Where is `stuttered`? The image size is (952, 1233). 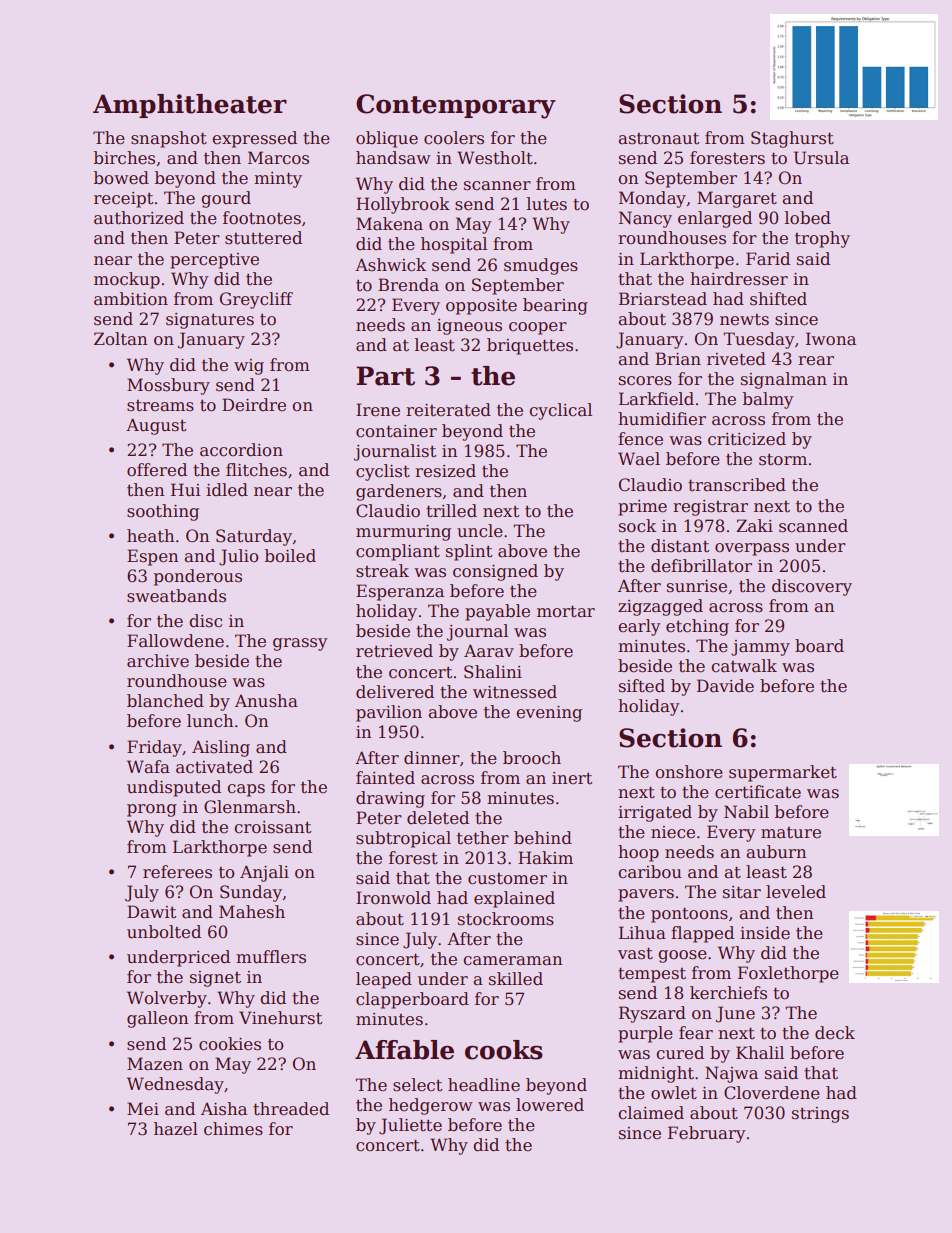
stuttered is located at coordinates (263, 238).
